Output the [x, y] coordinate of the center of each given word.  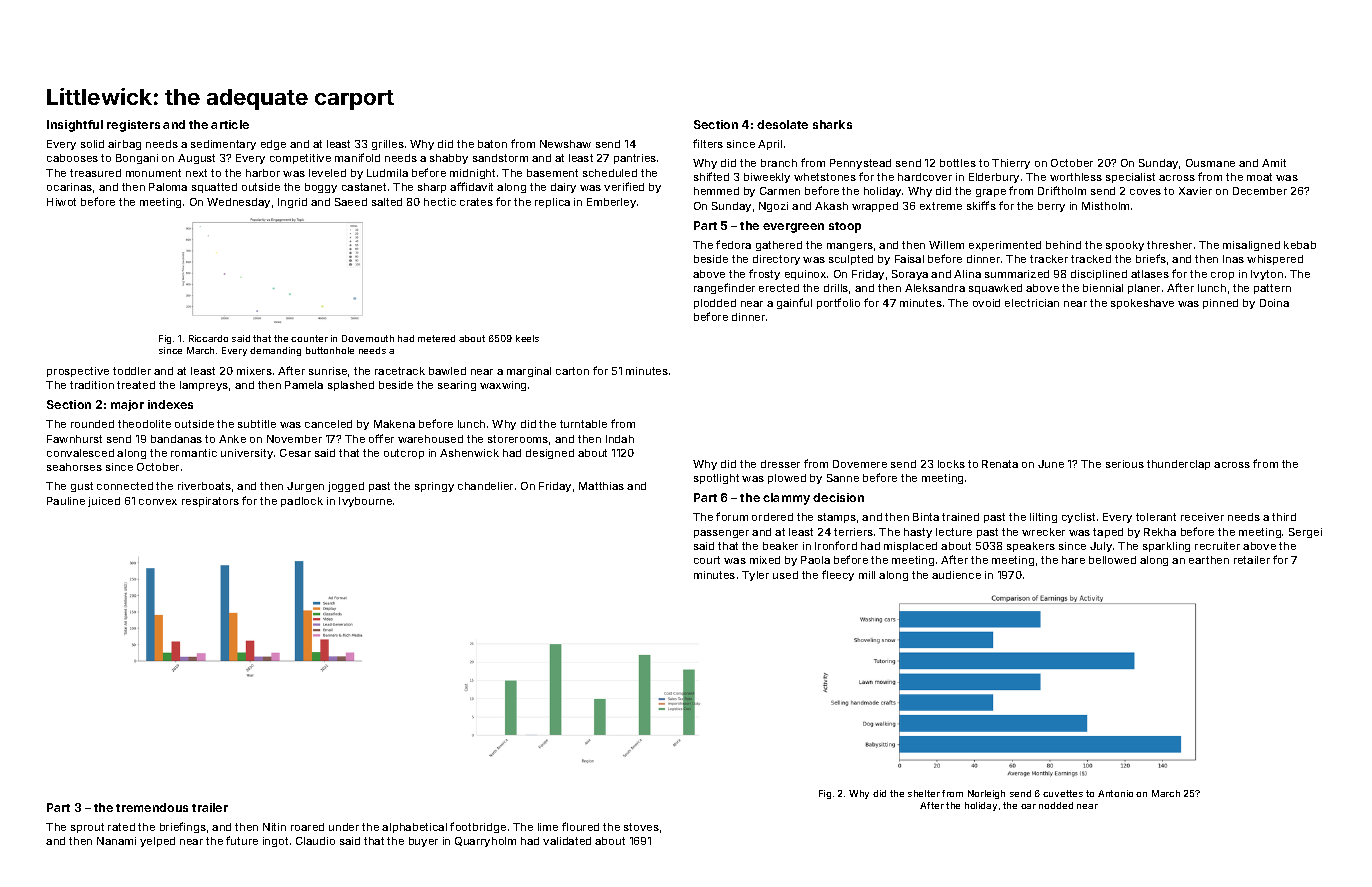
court [707, 560]
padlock [302, 502]
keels [527, 338]
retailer [1252, 560]
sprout [87, 828]
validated [567, 841]
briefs [1151, 258]
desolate [782, 124]
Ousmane [1210, 163]
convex [158, 502]
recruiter [1217, 546]
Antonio [1115, 793]
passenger [721, 534]
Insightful [75, 126]
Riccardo [208, 338]
